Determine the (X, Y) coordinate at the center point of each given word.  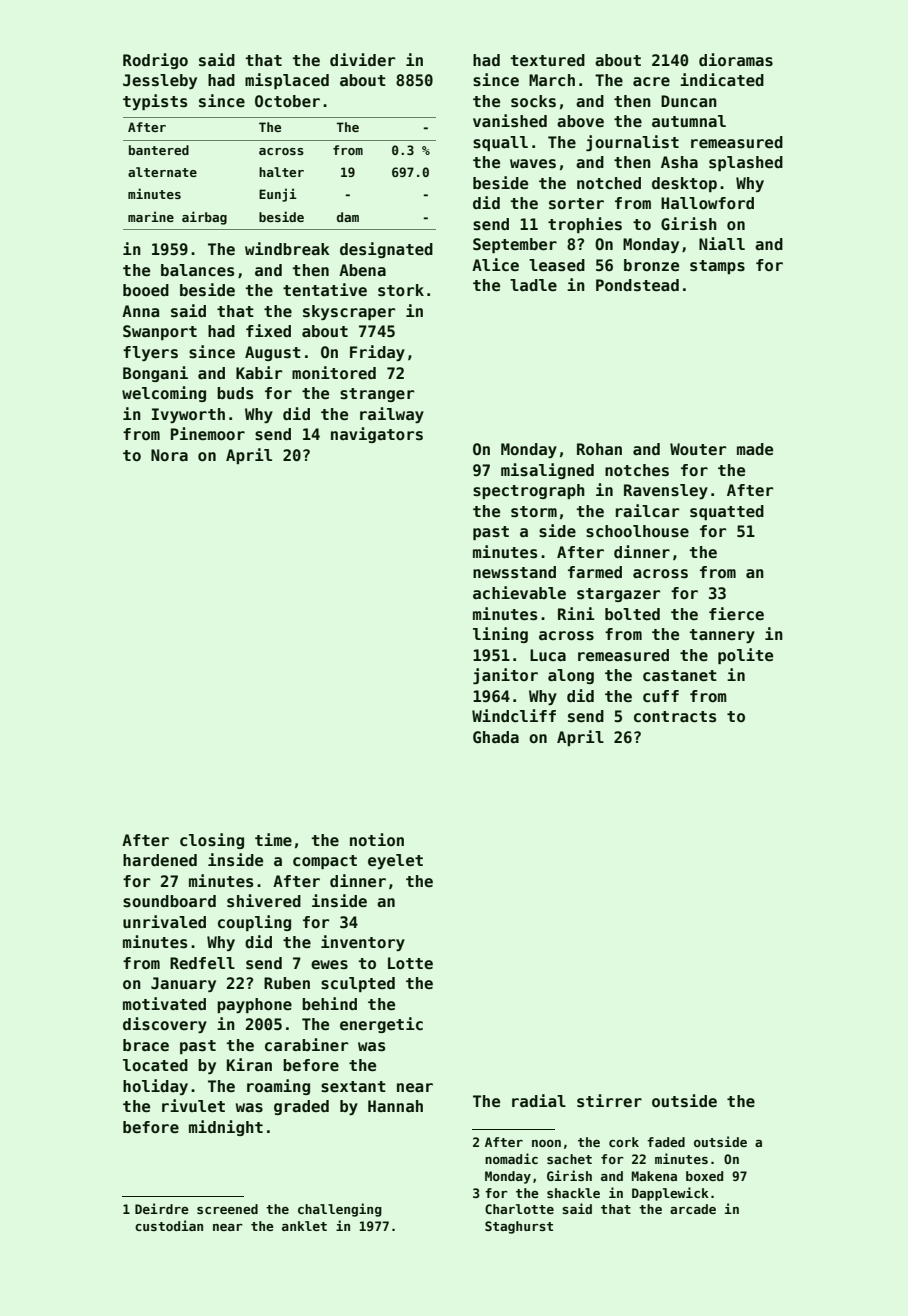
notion (377, 839)
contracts (675, 717)
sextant (353, 1087)
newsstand (514, 572)
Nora (169, 455)
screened (227, 1209)
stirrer (609, 1101)
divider (362, 59)
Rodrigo (155, 61)
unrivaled (164, 922)
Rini (576, 613)
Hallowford (707, 203)
